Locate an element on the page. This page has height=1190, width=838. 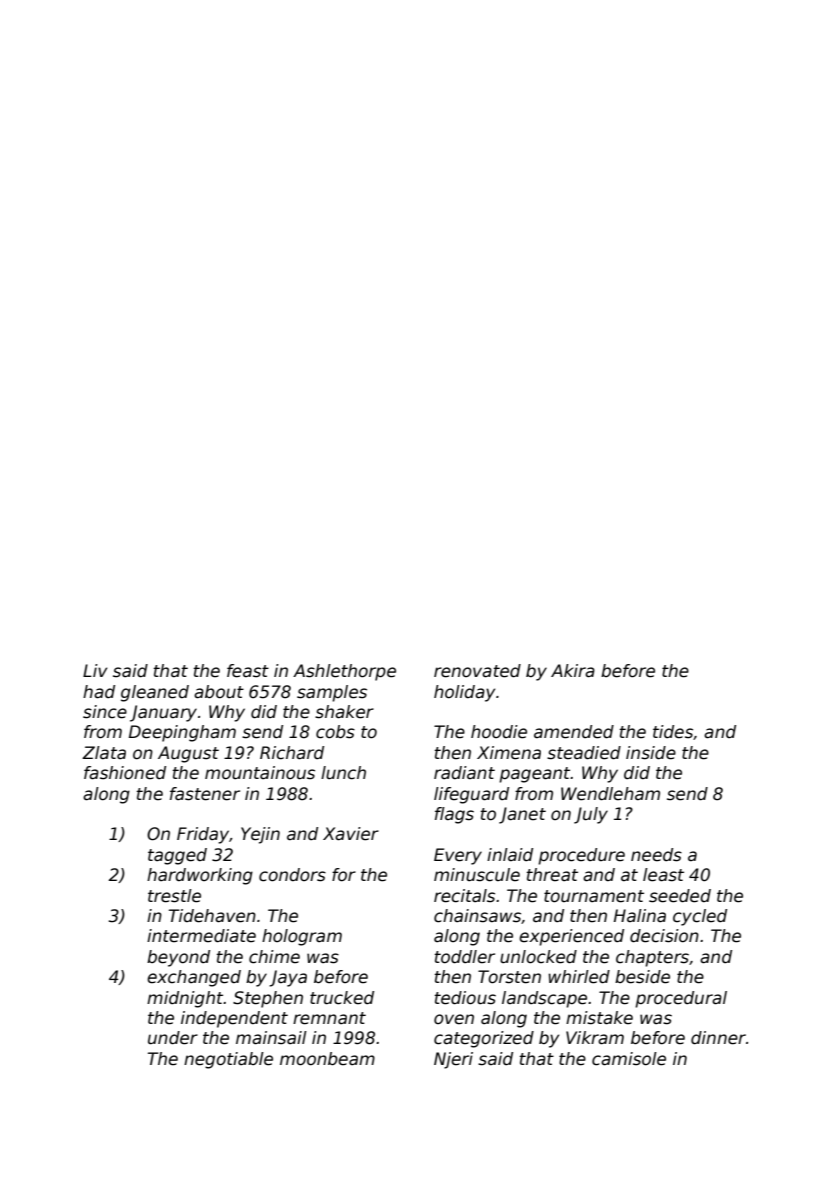
had is located at coordinates (99, 692).
